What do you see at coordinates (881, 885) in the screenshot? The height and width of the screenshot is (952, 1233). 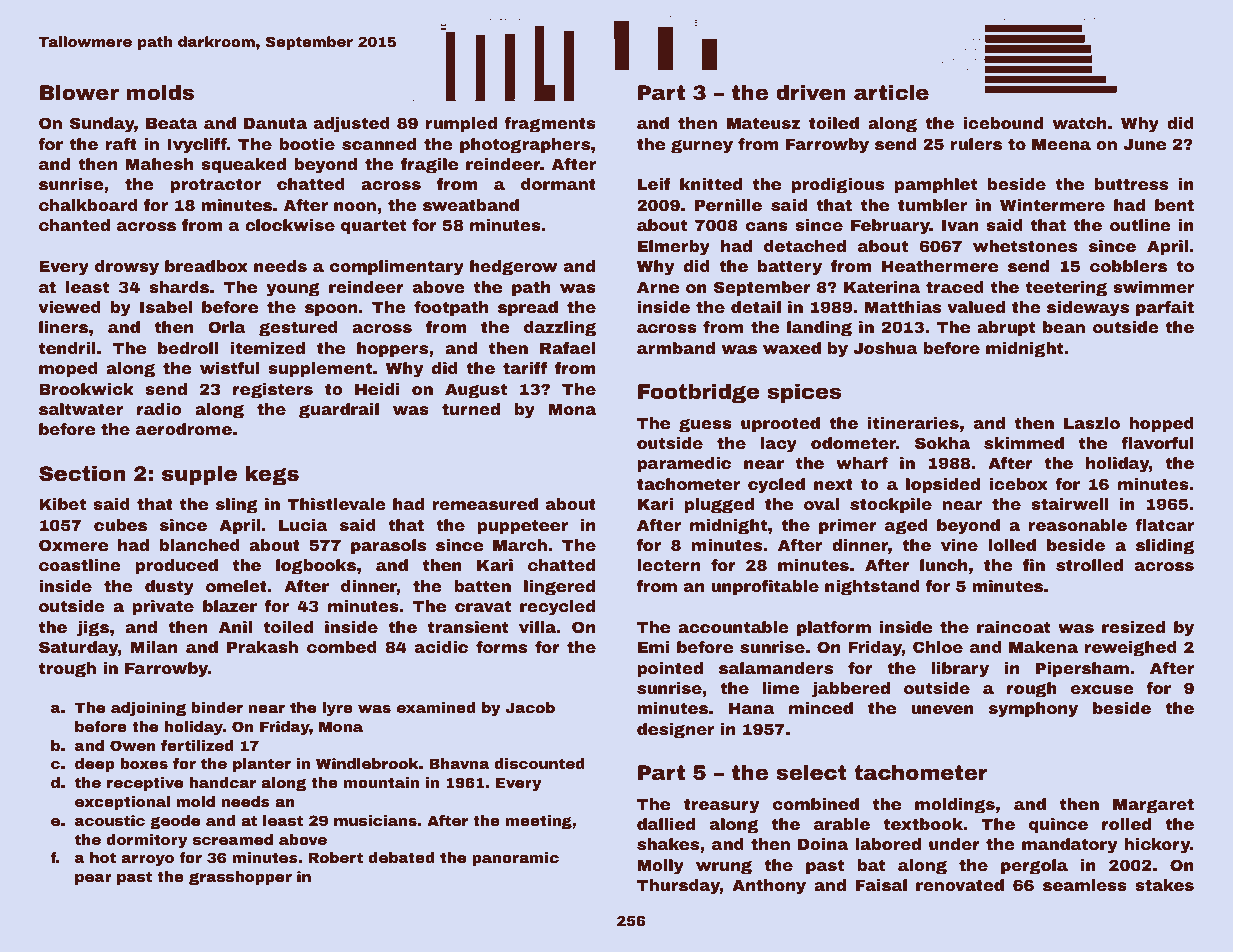 I see `Faisal` at bounding box center [881, 885].
